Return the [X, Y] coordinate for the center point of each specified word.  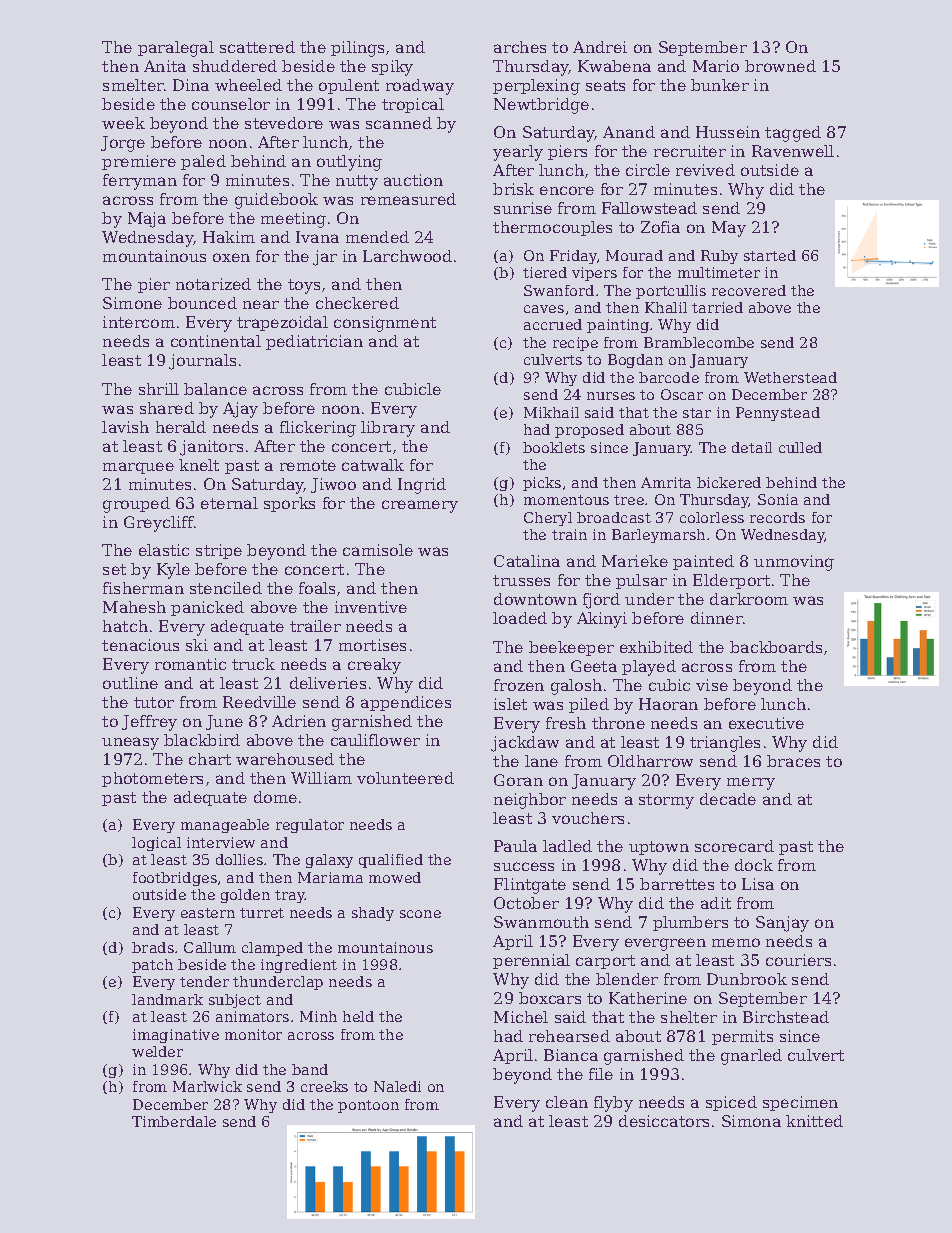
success [524, 866]
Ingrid [422, 486]
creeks [324, 1086]
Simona [751, 1121]
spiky [392, 68]
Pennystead [778, 414]
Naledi [397, 1086]
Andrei [600, 47]
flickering [318, 429]
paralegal [176, 49]
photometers [152, 779]
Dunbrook [747, 979]
